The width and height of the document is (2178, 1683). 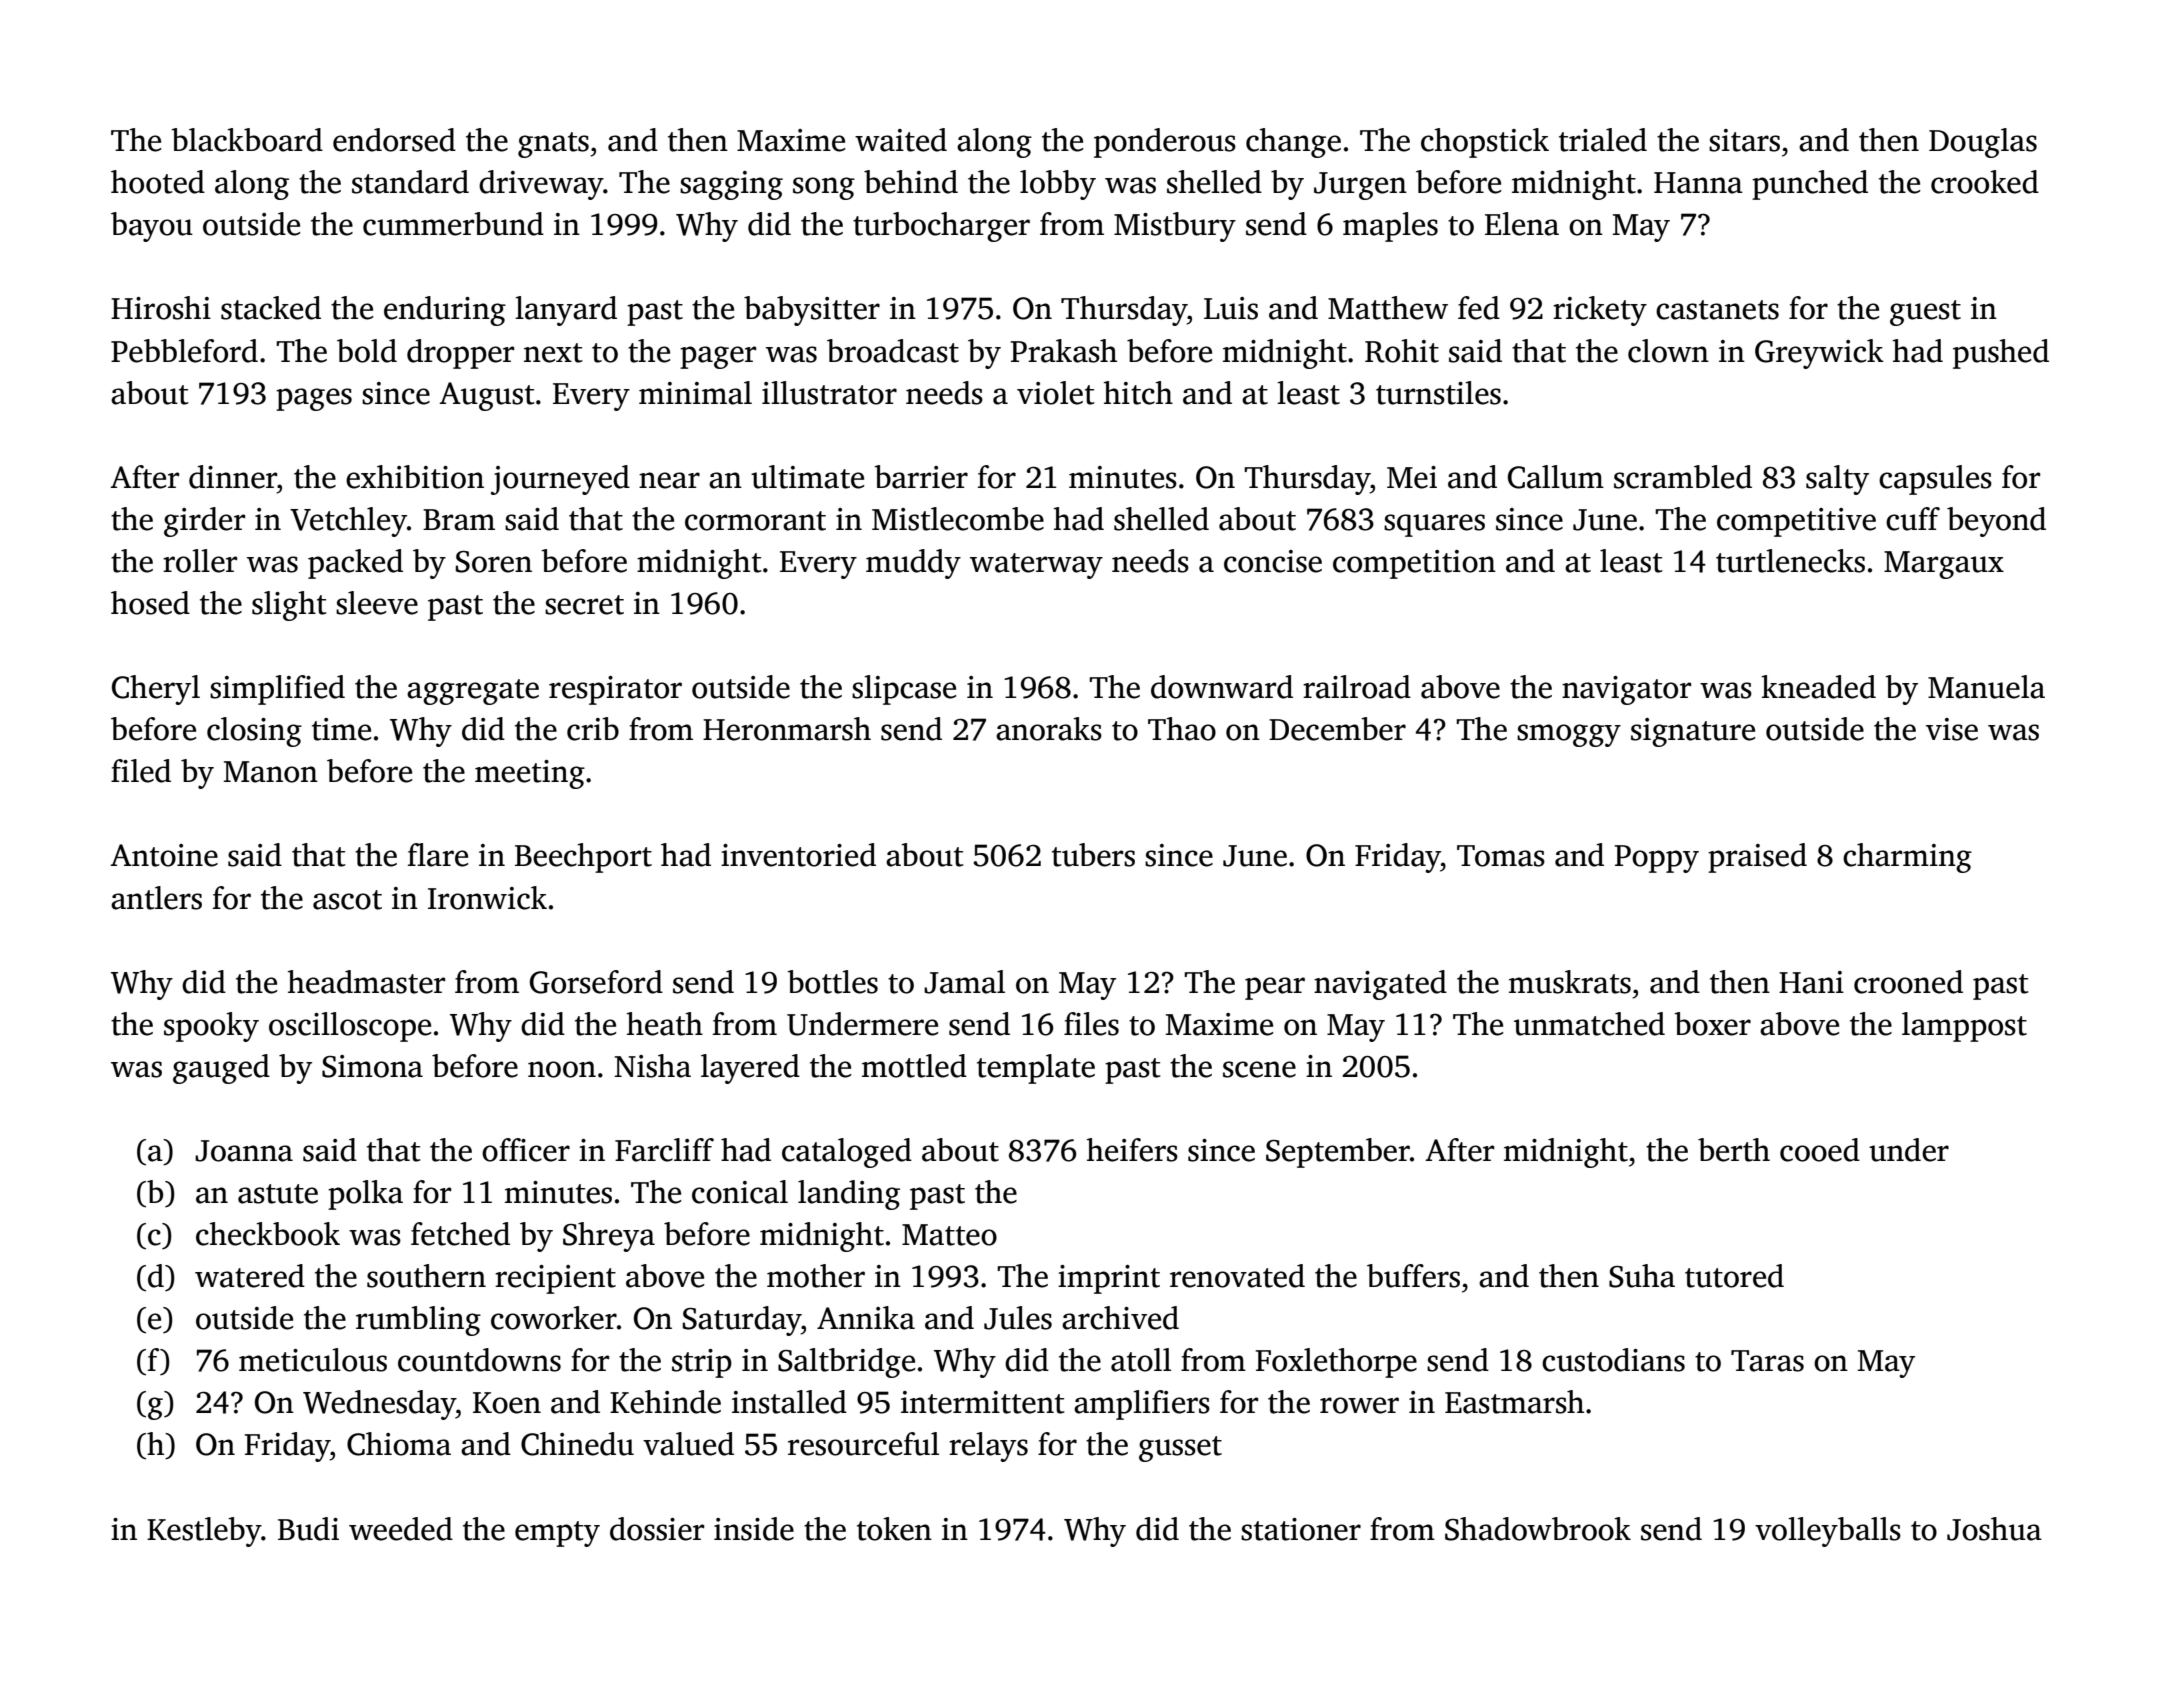 I want to click on sitars, so click(x=1744, y=140).
